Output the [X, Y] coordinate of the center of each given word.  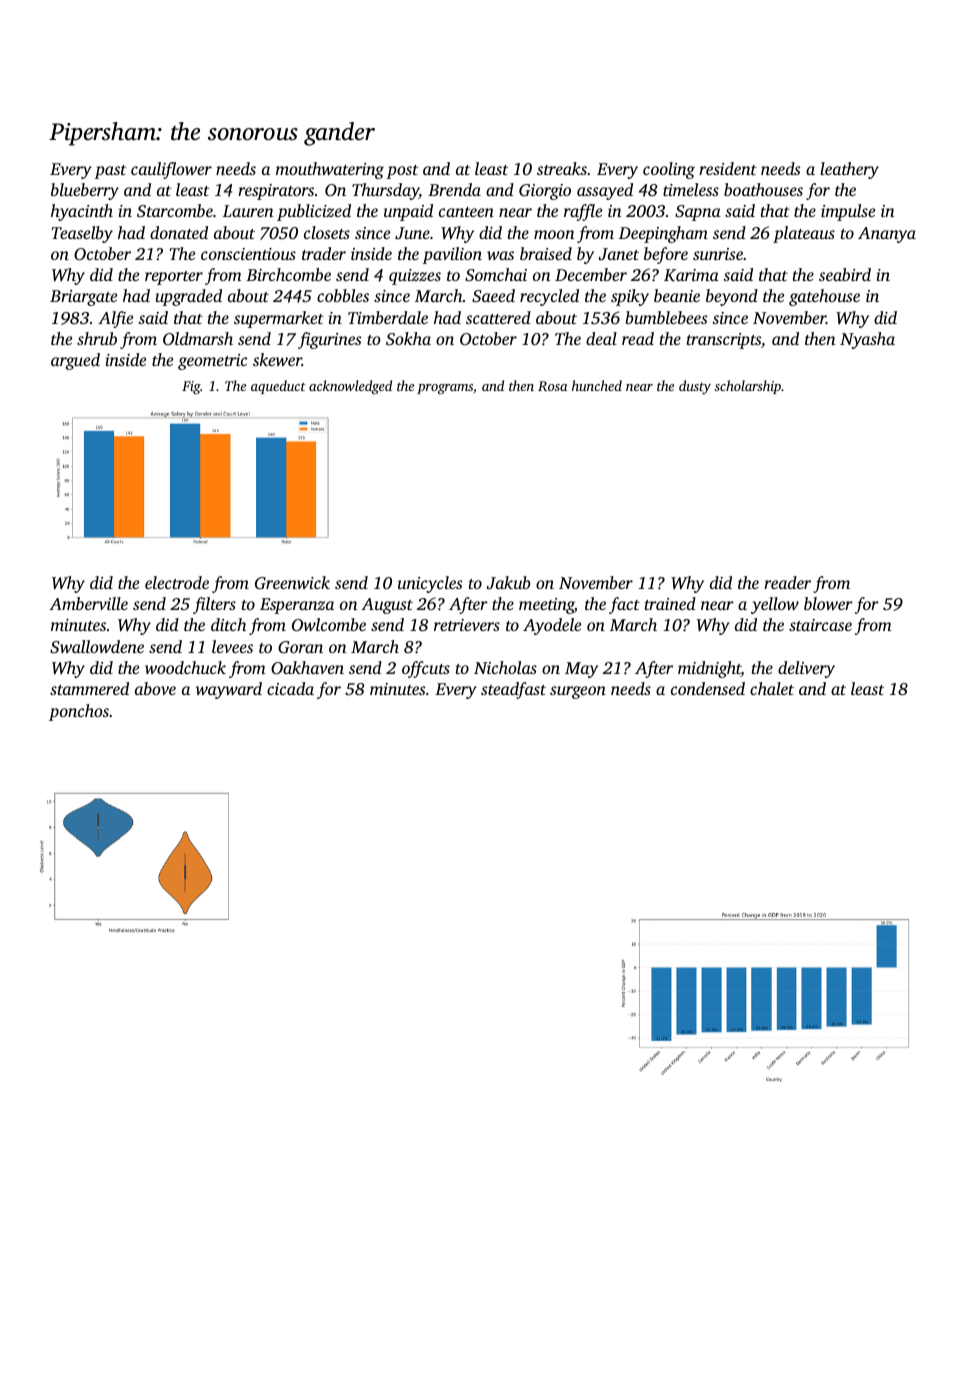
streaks [562, 168]
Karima [691, 275]
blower [828, 603]
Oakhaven [307, 668]
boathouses [763, 189]
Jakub [508, 583]
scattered [498, 317]
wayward [229, 690]
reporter [174, 278]
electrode [177, 582]
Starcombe [175, 211]
